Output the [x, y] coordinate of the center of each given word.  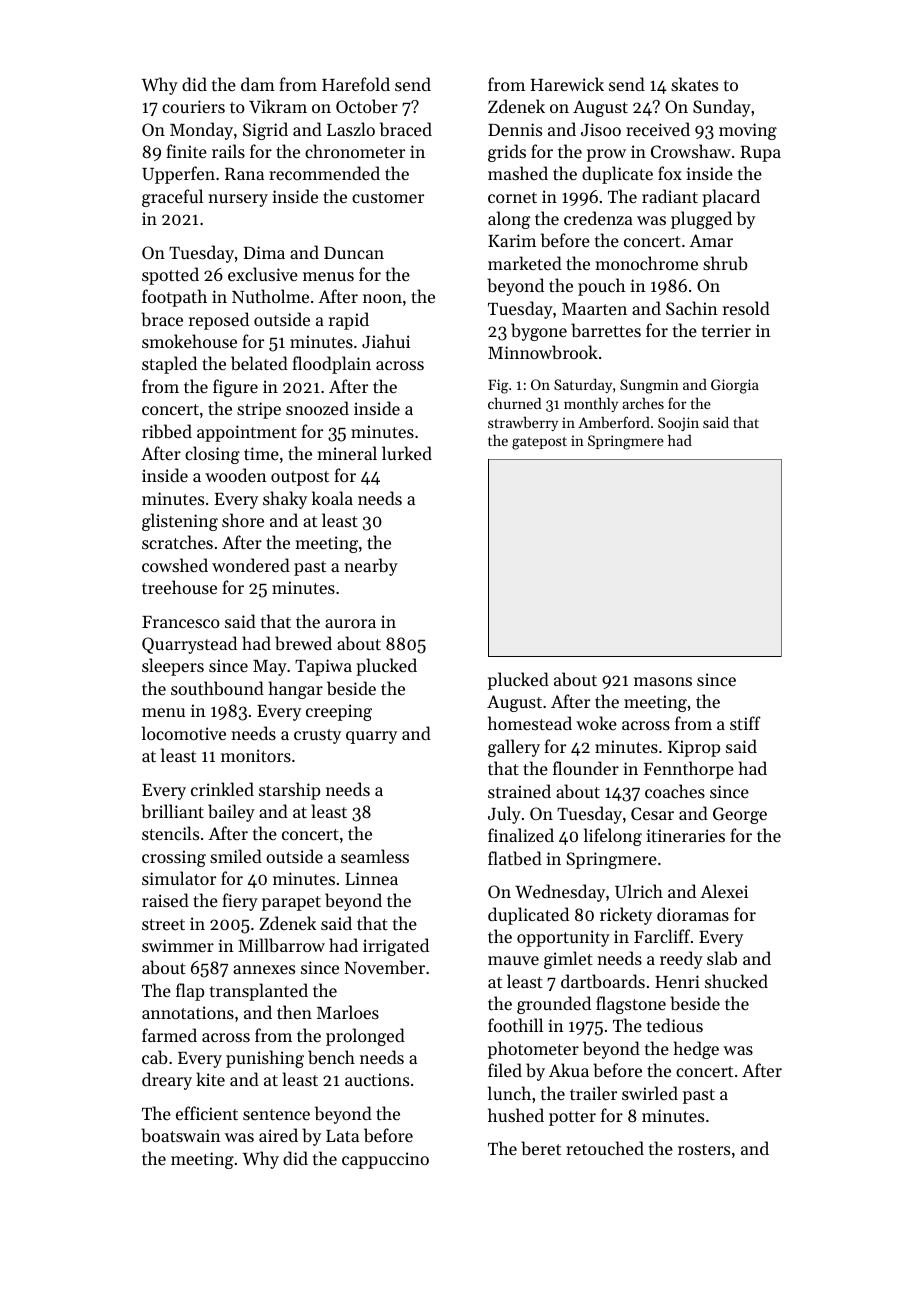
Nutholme [270, 296]
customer [388, 197]
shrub [725, 263]
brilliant [172, 811]
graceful [172, 198]
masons [663, 681]
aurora [350, 623]
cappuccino [385, 1160]
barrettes [606, 330]
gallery [514, 748]
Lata [342, 1136]
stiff [745, 723]
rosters [704, 1149]
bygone [539, 332]
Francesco [181, 622]
